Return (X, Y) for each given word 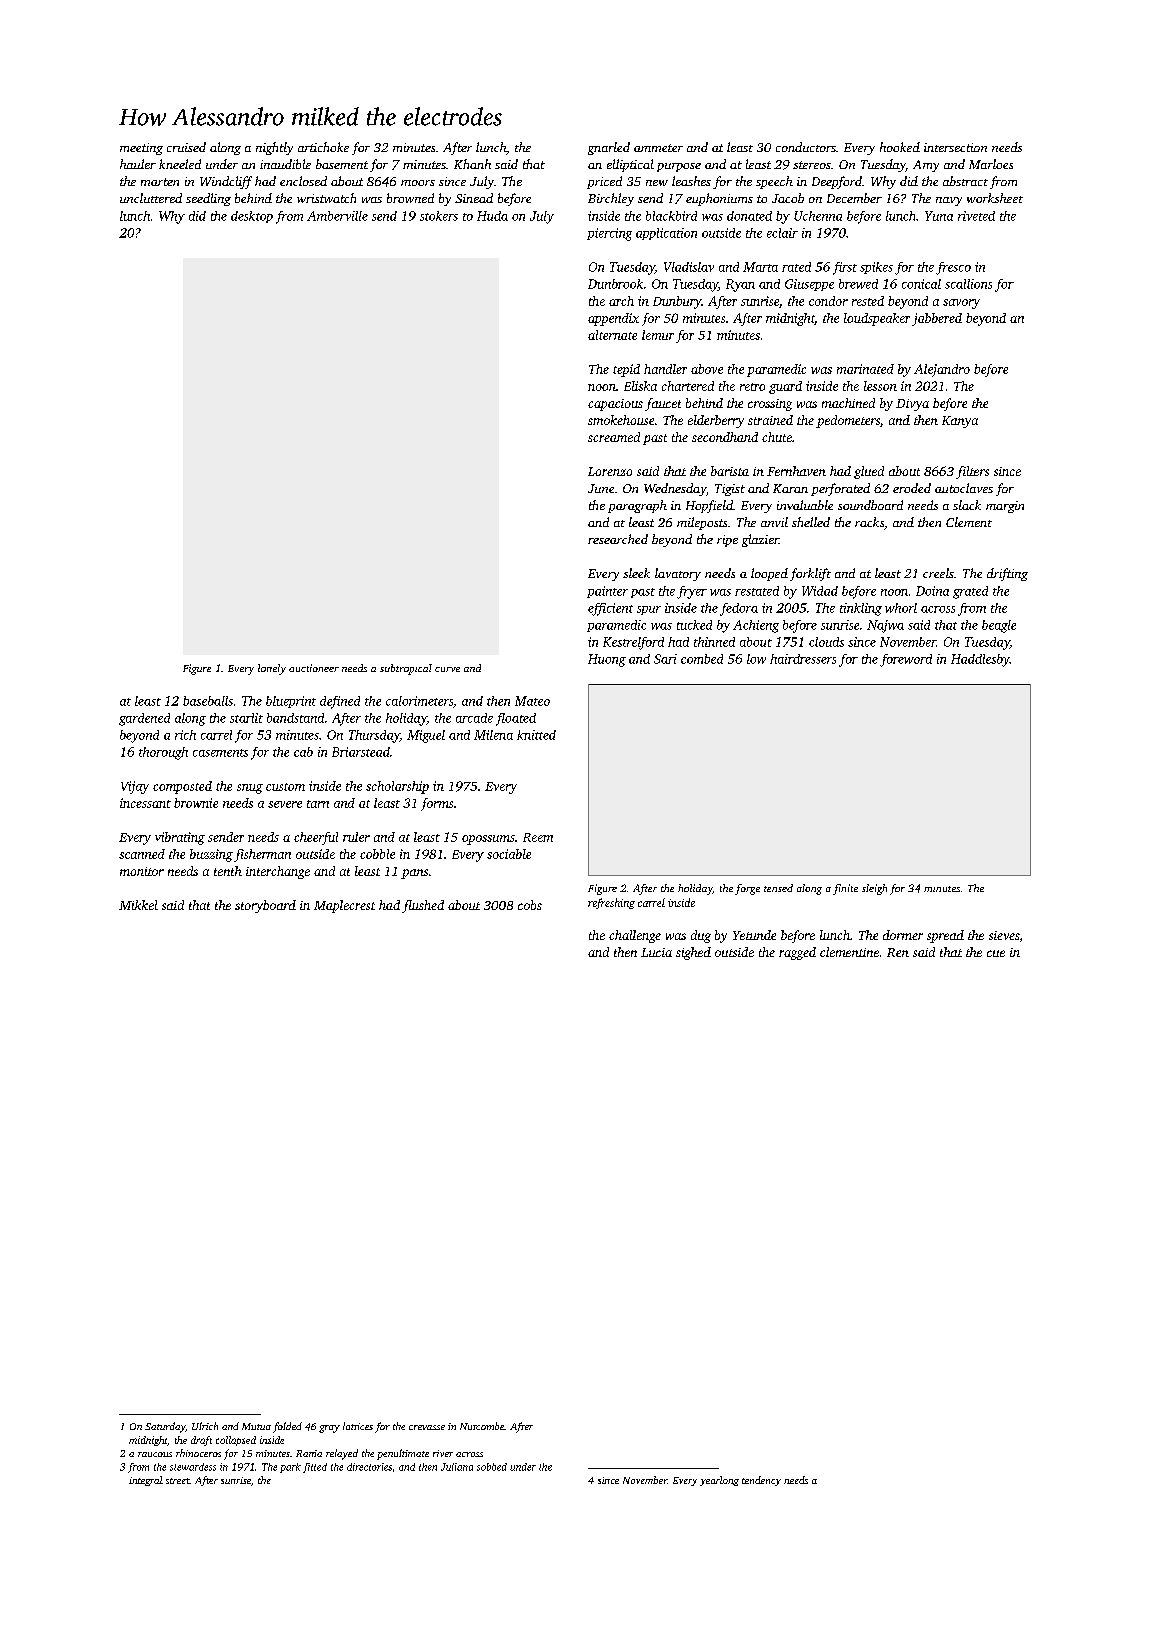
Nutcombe (482, 1426)
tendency (761, 1481)
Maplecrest (344, 906)
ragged (797, 953)
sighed (693, 953)
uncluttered (151, 198)
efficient (610, 609)
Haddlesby (980, 660)
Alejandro (942, 370)
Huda (492, 216)
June (601, 488)
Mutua (256, 1426)
